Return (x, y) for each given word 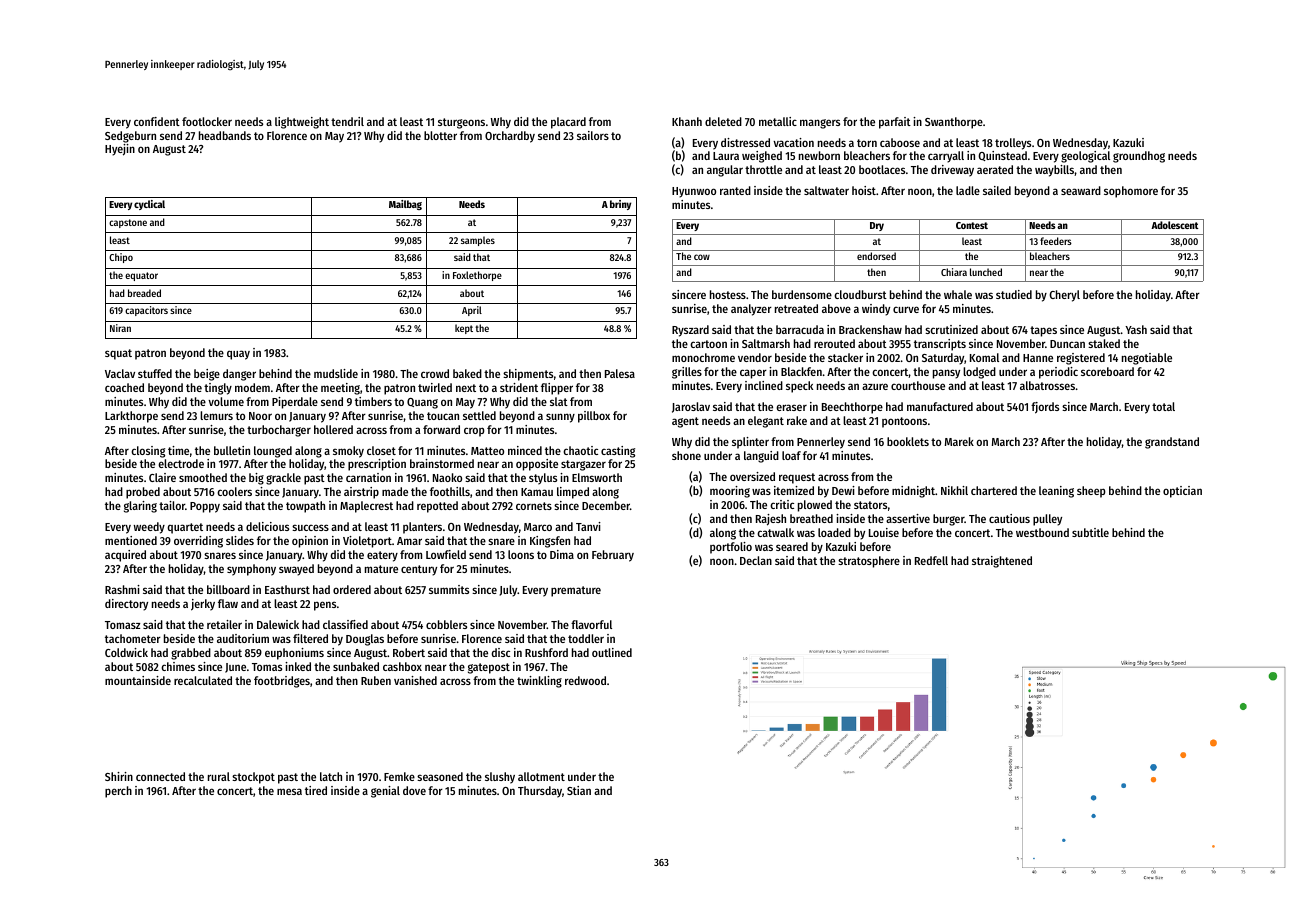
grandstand (1172, 443)
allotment (541, 776)
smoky (348, 452)
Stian (579, 790)
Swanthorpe (954, 123)
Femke (399, 776)
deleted (723, 121)
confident (157, 121)
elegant (766, 422)
